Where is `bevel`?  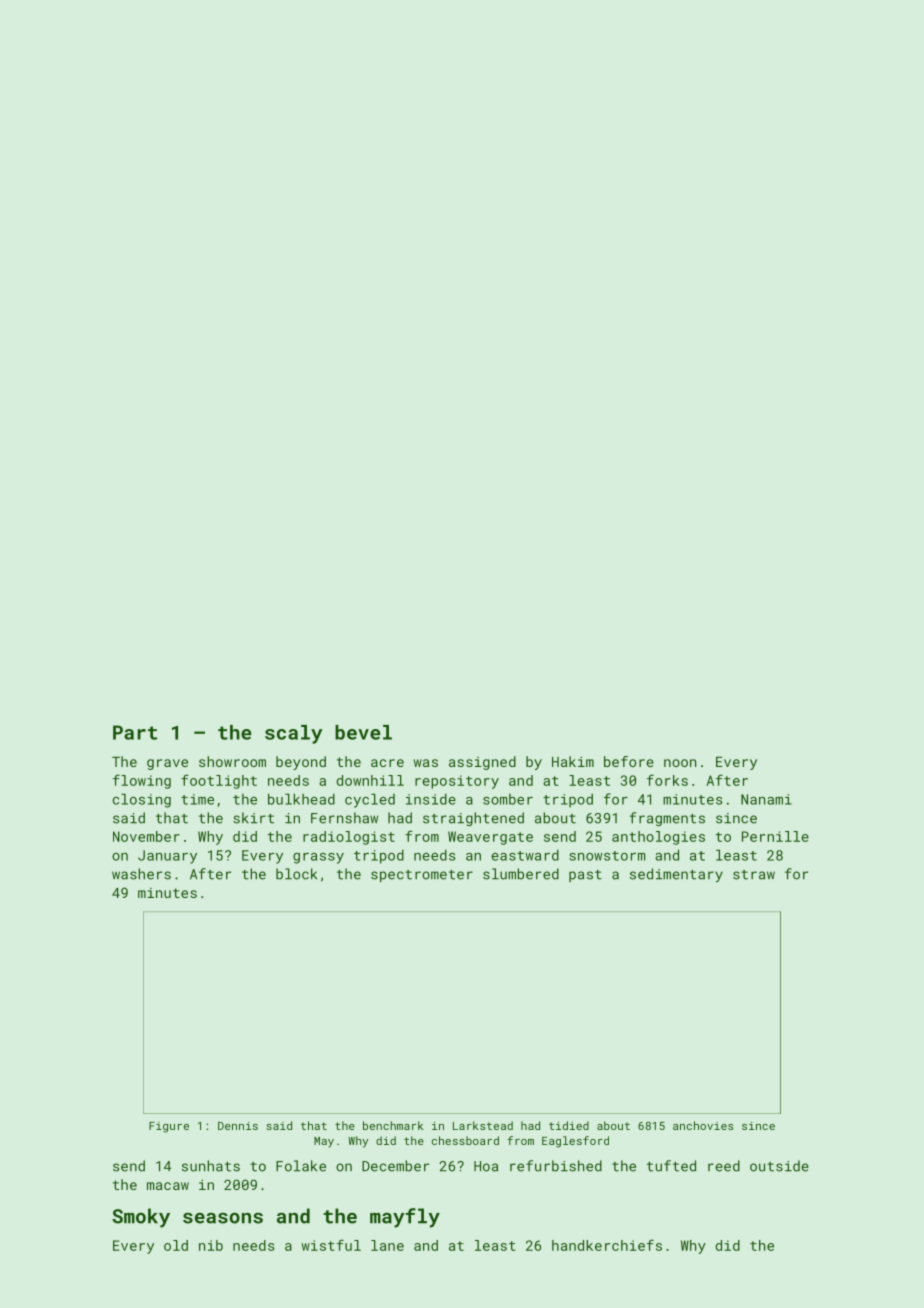 bevel is located at coordinates (363, 732).
